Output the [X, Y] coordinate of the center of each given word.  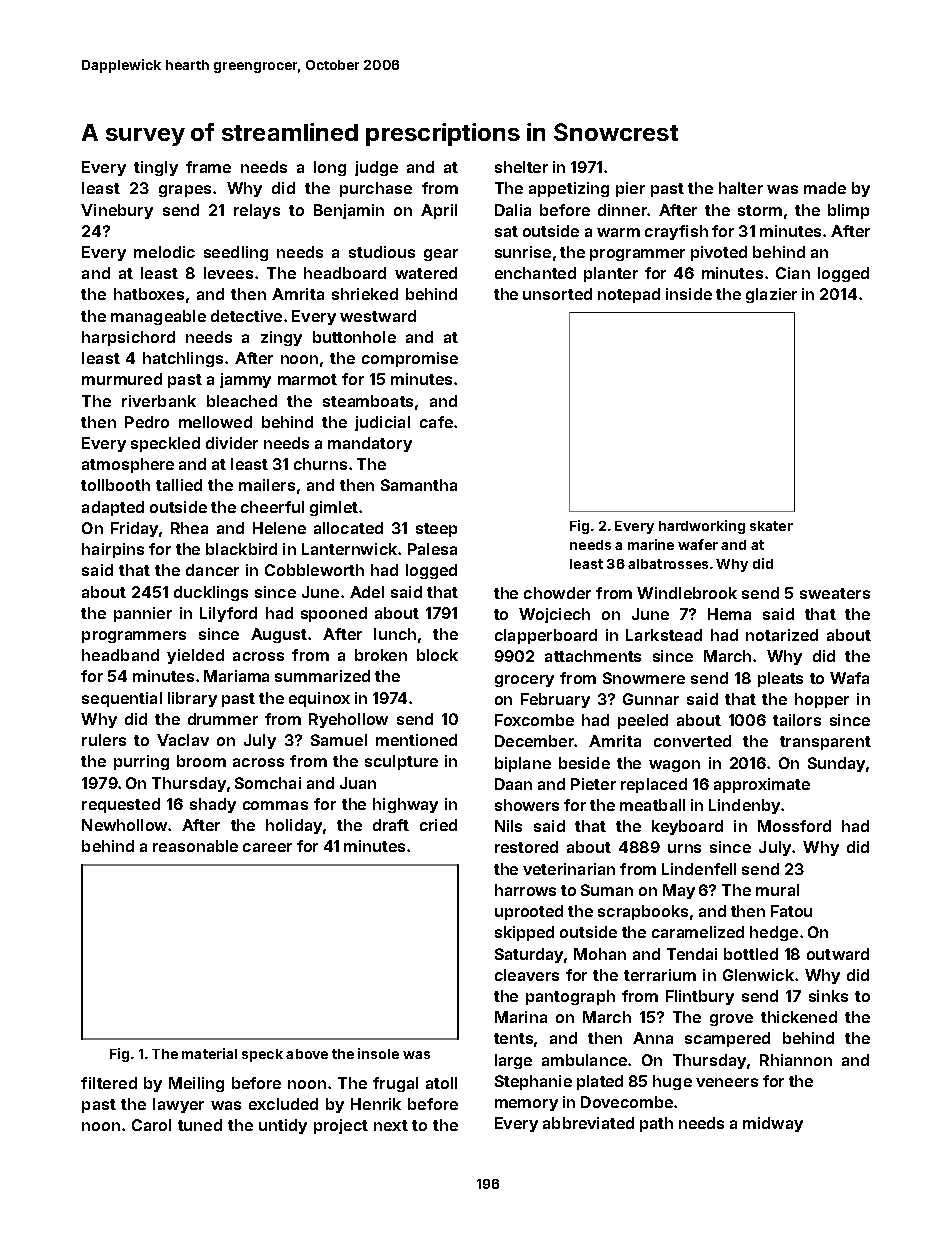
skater [771, 526]
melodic [164, 252]
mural [777, 890]
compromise [410, 359]
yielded [195, 656]
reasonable [195, 846]
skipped [524, 933]
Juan [358, 783]
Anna [653, 1038]
